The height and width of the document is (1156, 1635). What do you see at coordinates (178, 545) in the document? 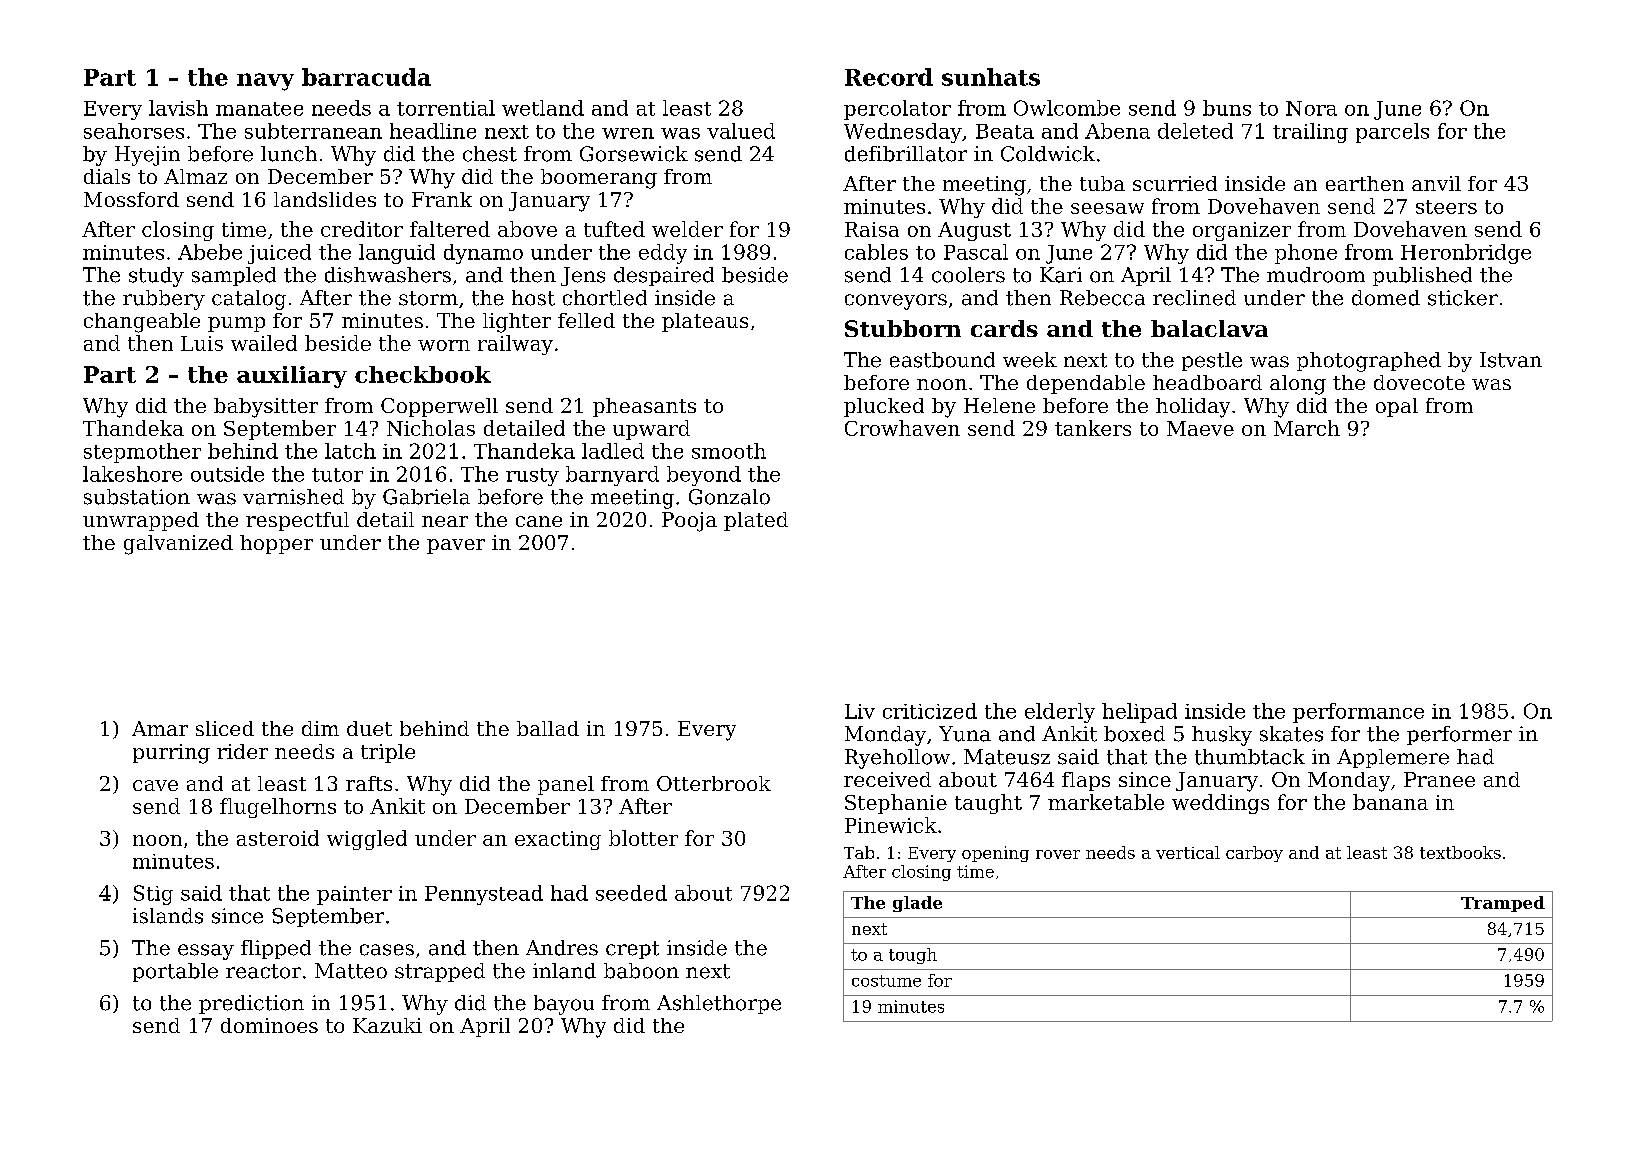
I see `galvanized` at bounding box center [178, 545].
